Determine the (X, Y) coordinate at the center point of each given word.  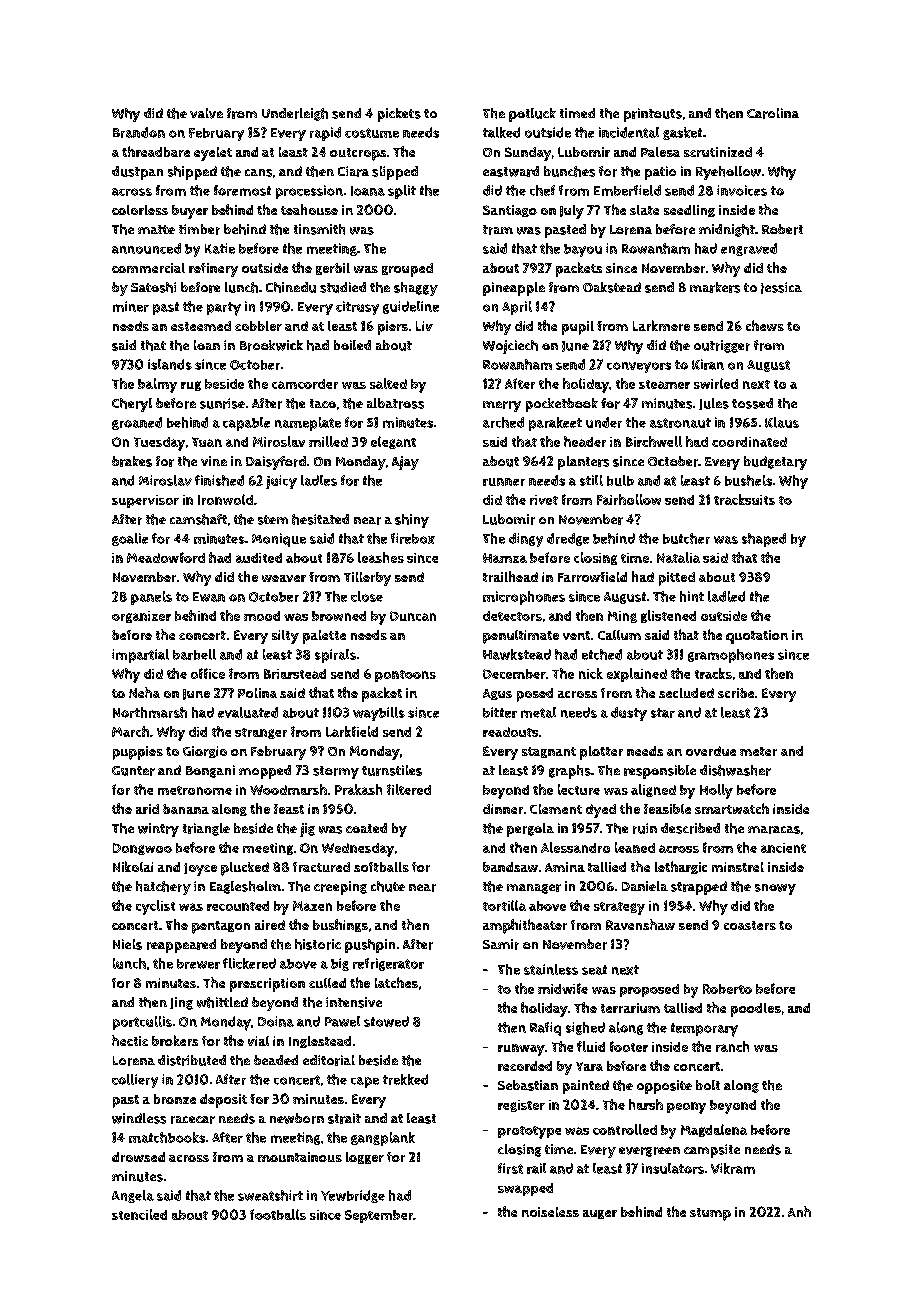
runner (504, 482)
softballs (381, 867)
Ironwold (225, 499)
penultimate (521, 637)
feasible (667, 809)
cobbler (258, 326)
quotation (757, 637)
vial (258, 1041)
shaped (764, 540)
